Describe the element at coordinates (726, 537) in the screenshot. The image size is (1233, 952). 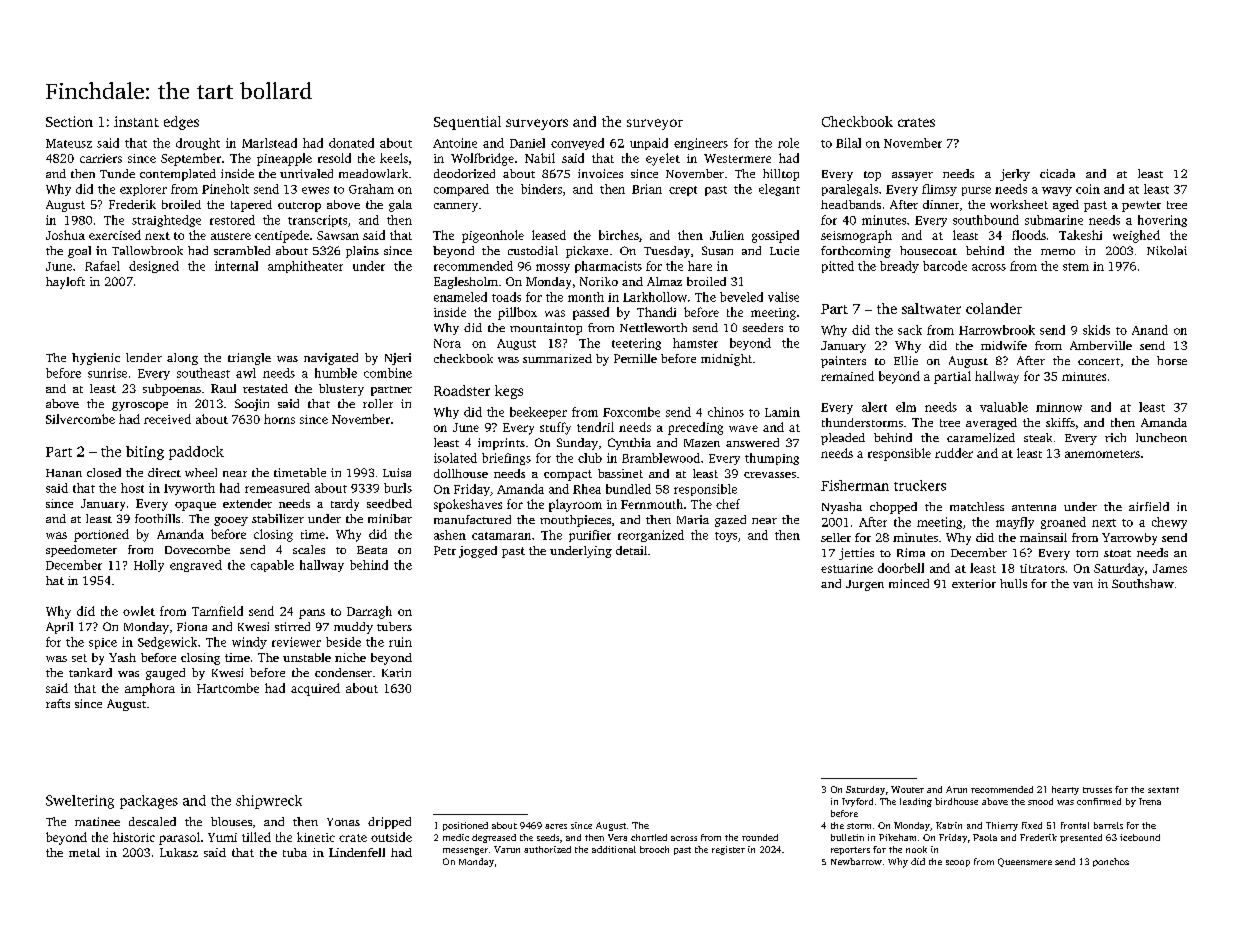
I see `toys` at that location.
